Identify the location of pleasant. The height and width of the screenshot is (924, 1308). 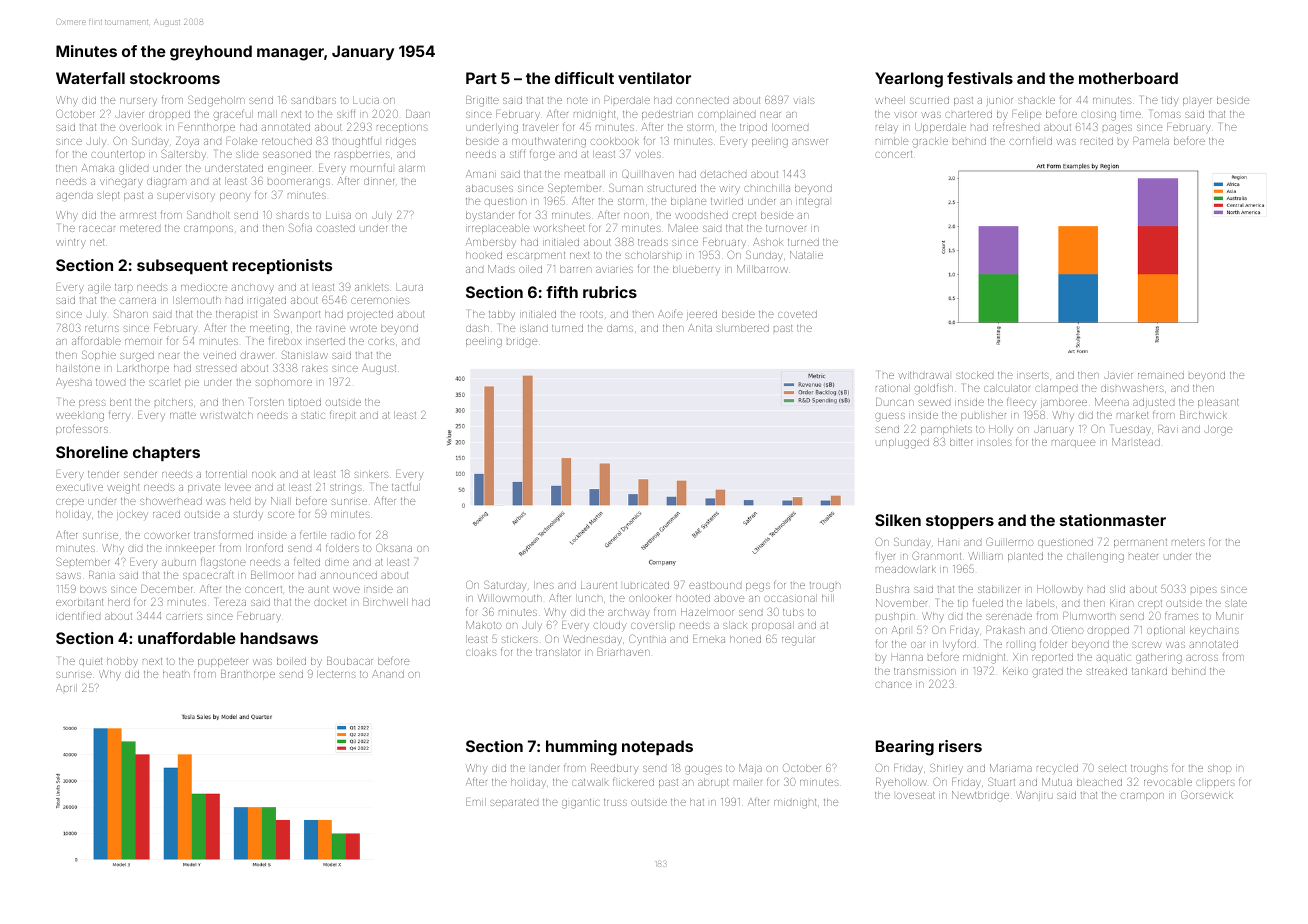
(1218, 403).
